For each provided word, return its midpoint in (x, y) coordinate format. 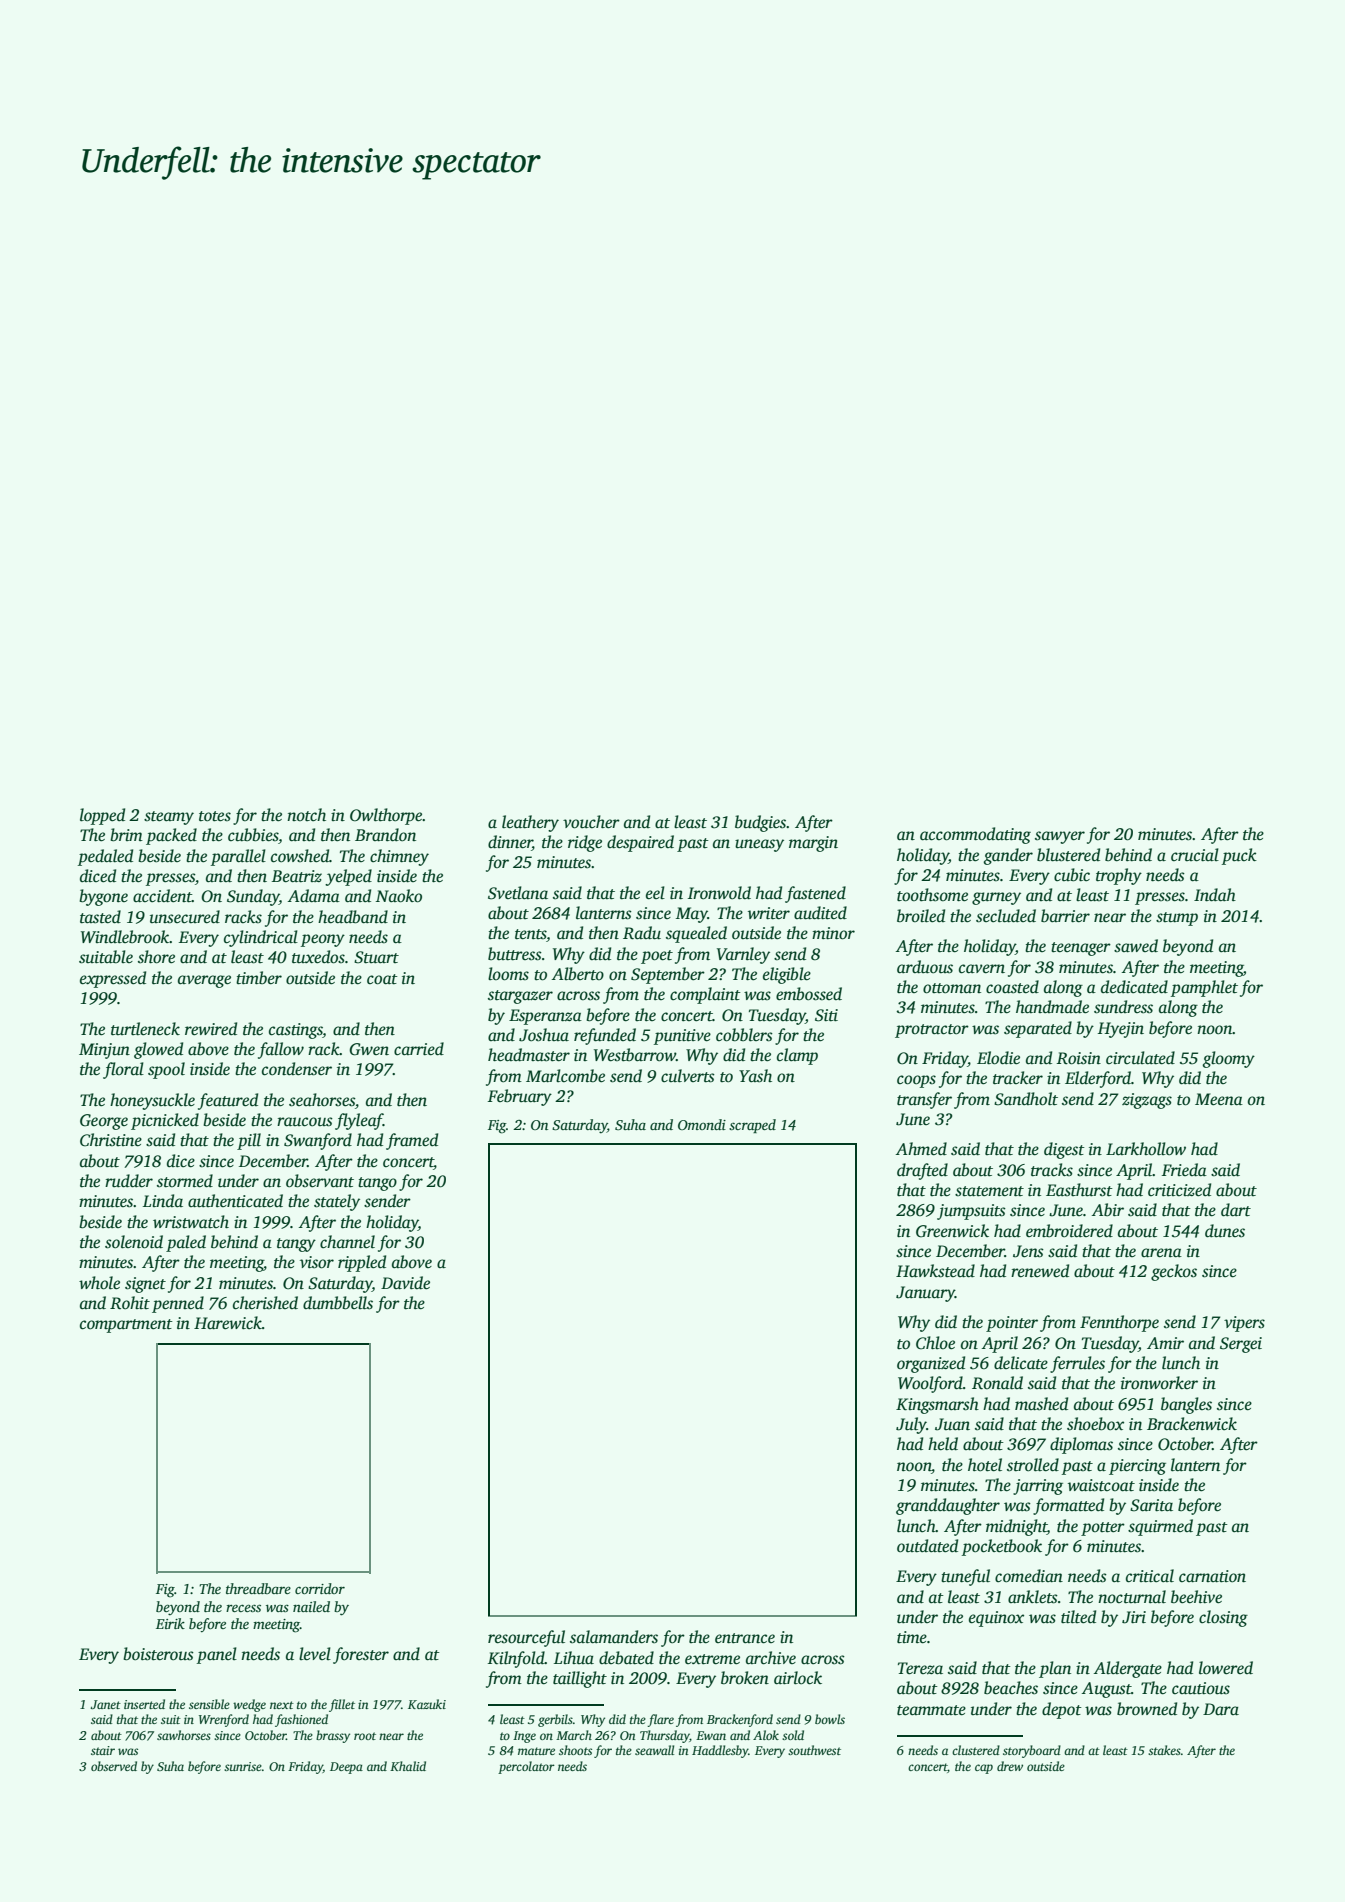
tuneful (965, 1577)
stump (1177, 919)
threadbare (258, 1588)
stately (337, 1202)
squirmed (1160, 1527)
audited (820, 913)
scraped (752, 1126)
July (911, 1425)
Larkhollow (1146, 1149)
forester (361, 1655)
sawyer (1060, 837)
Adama (314, 896)
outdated (927, 1546)
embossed (809, 994)
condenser (297, 1069)
